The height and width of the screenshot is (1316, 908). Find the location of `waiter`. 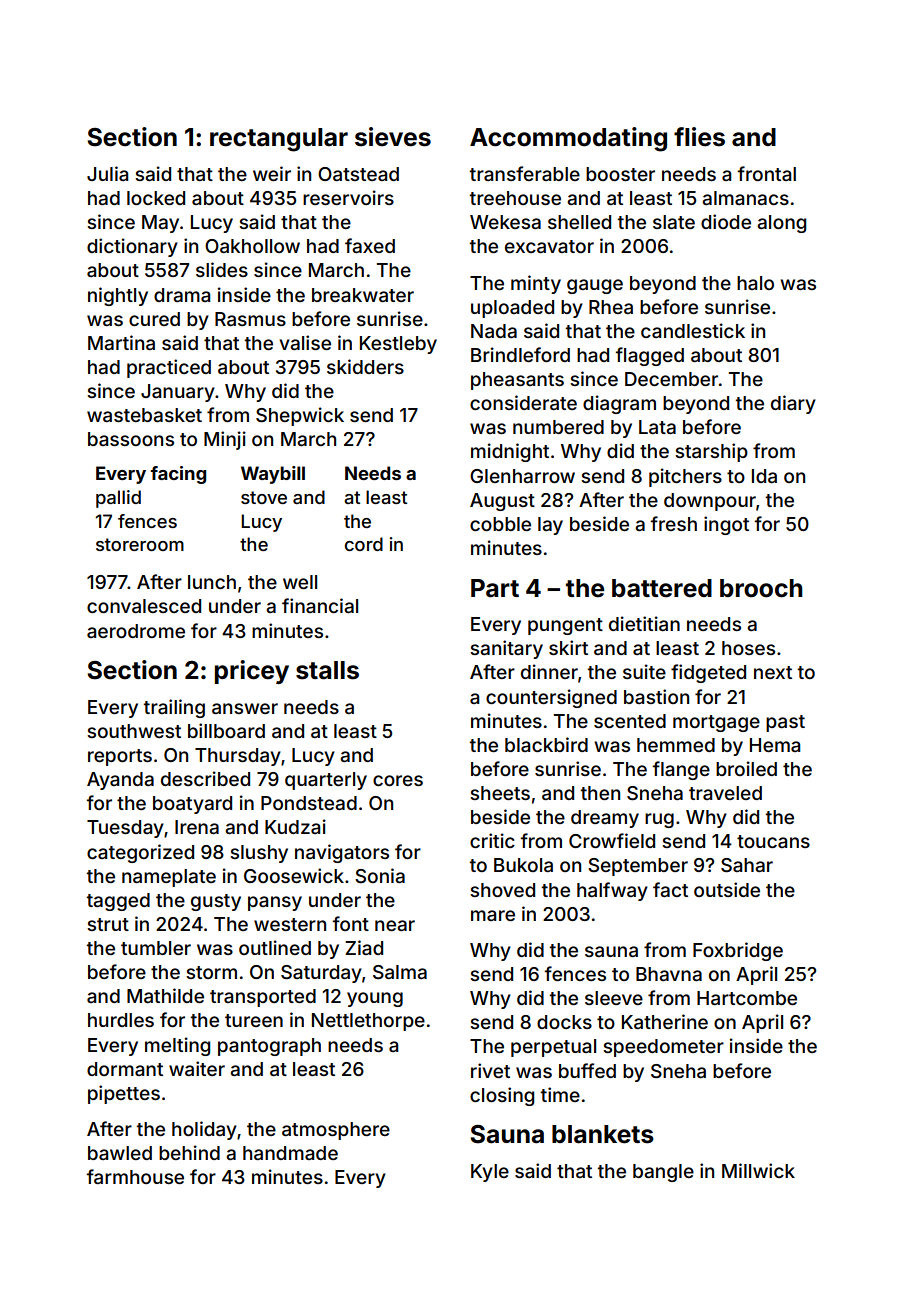

waiter is located at coordinates (197, 1068).
